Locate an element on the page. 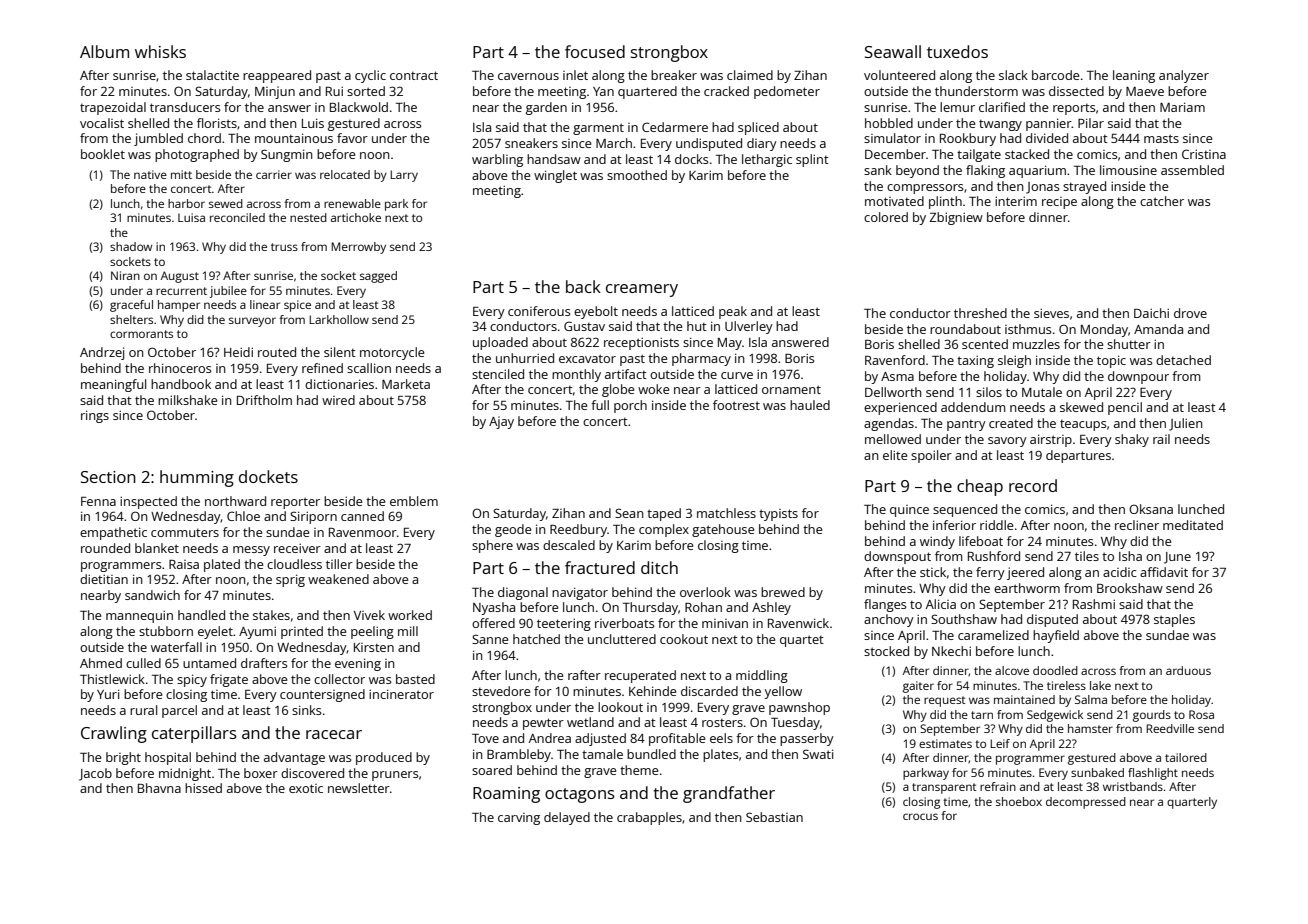 This document has width=1308, height=924. Fenna is located at coordinates (98, 501).
